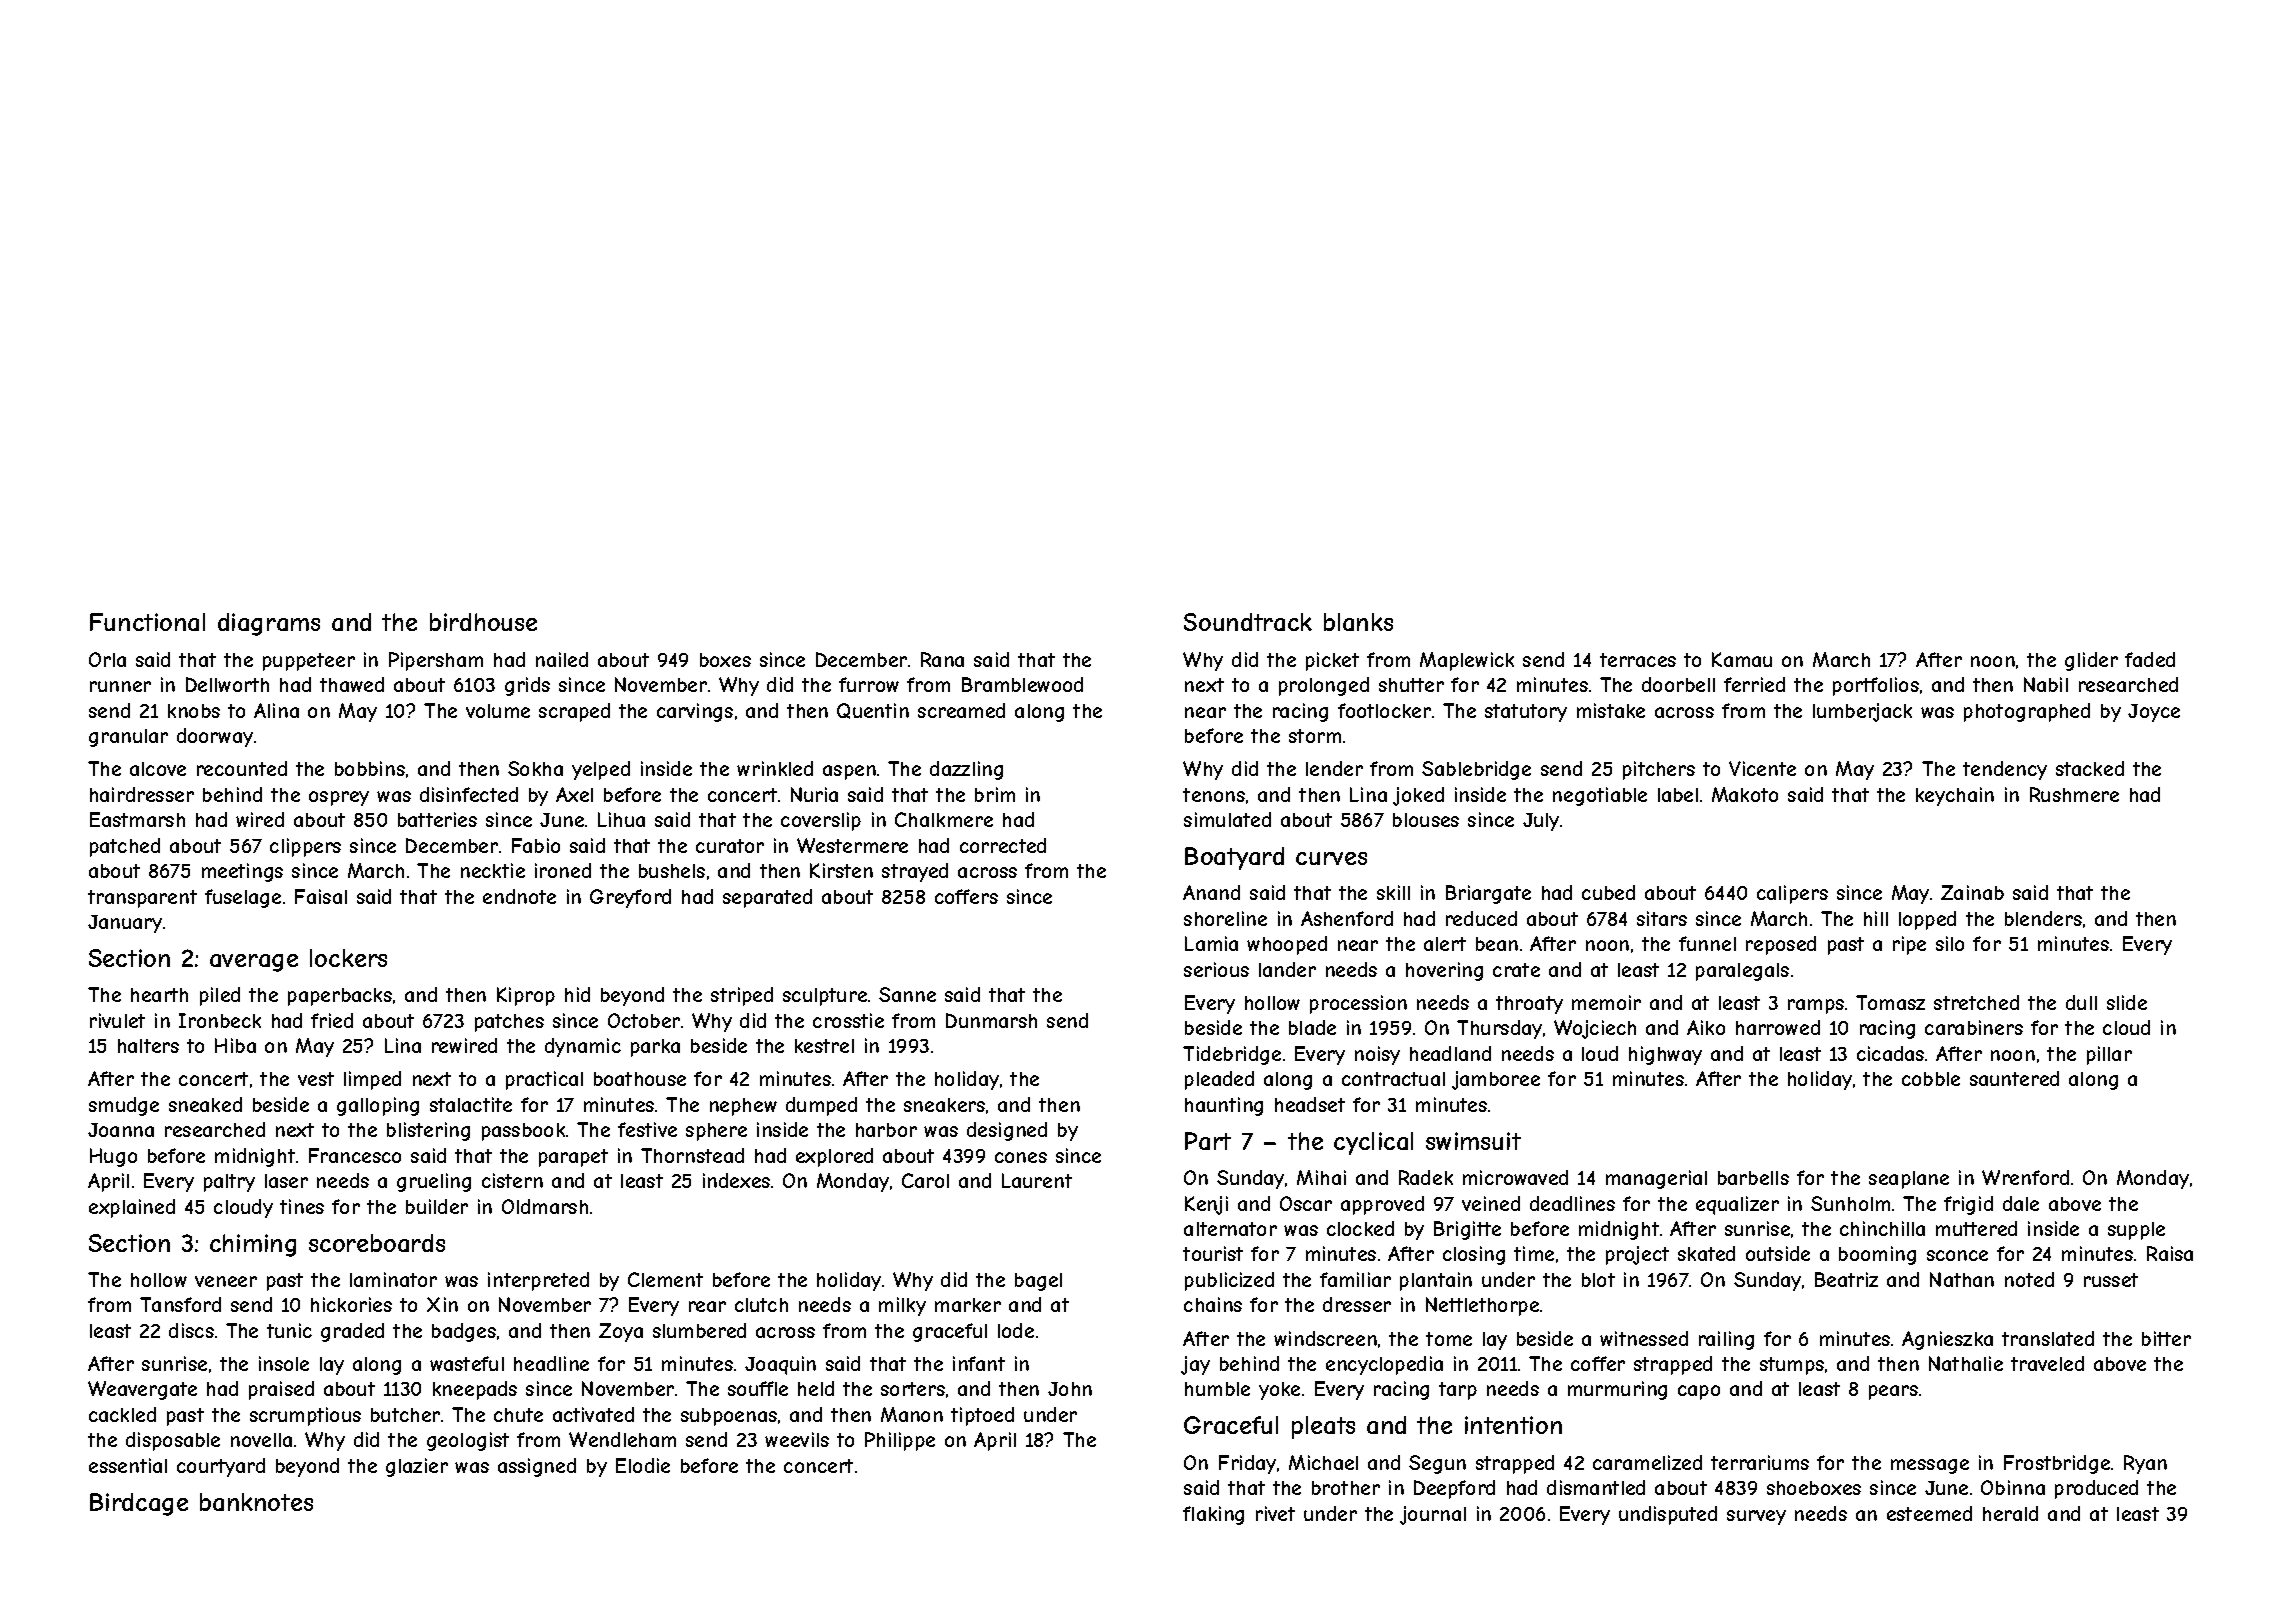  What do you see at coordinates (139, 1504) in the image?
I see `Birdcage` at bounding box center [139, 1504].
